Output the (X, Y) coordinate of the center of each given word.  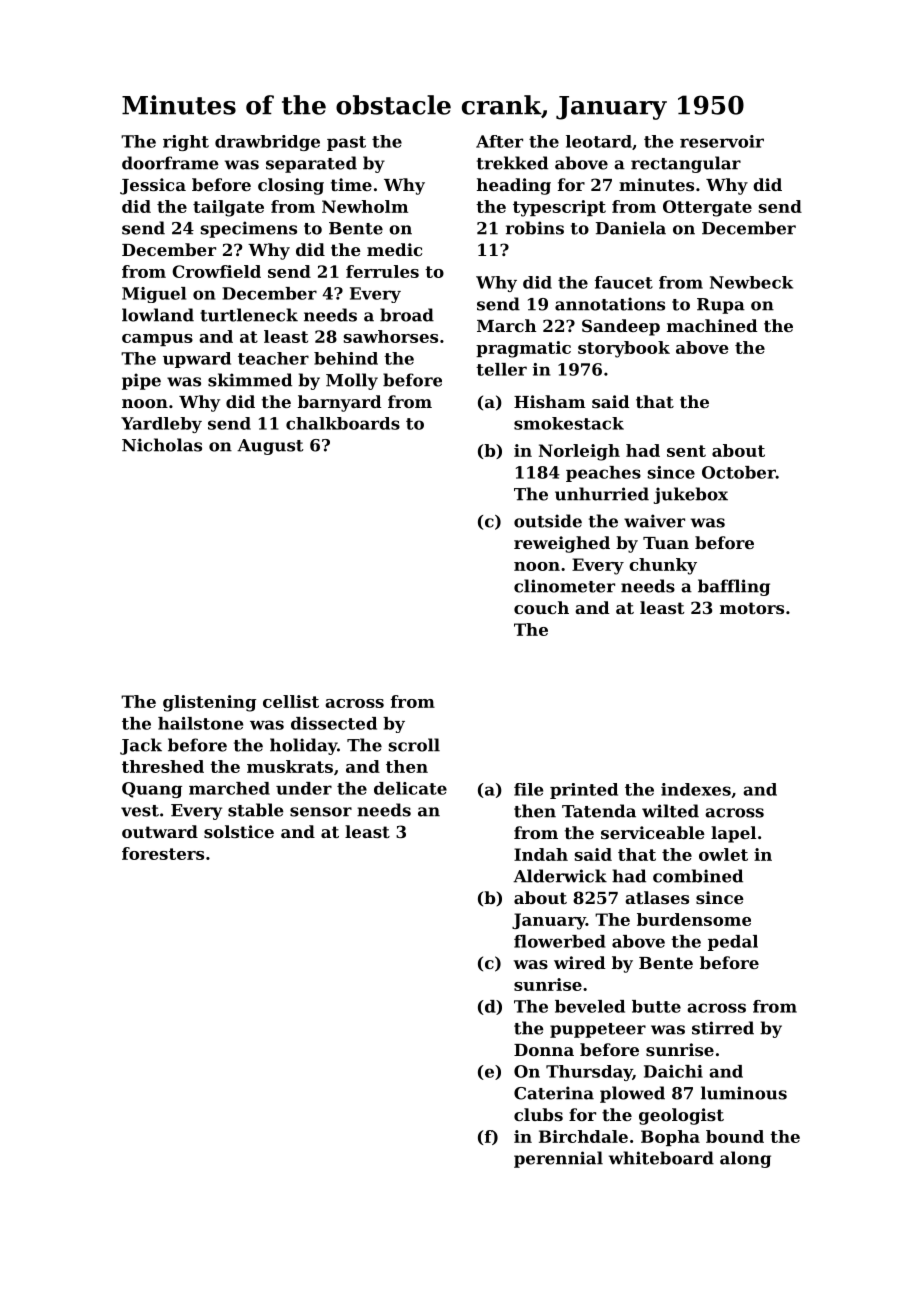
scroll (414, 745)
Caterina (554, 1093)
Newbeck (751, 282)
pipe (141, 381)
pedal (733, 943)
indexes (696, 789)
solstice (239, 831)
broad (407, 315)
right (186, 143)
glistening (209, 703)
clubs (538, 1114)
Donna (544, 1050)
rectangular (686, 164)
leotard (599, 141)
